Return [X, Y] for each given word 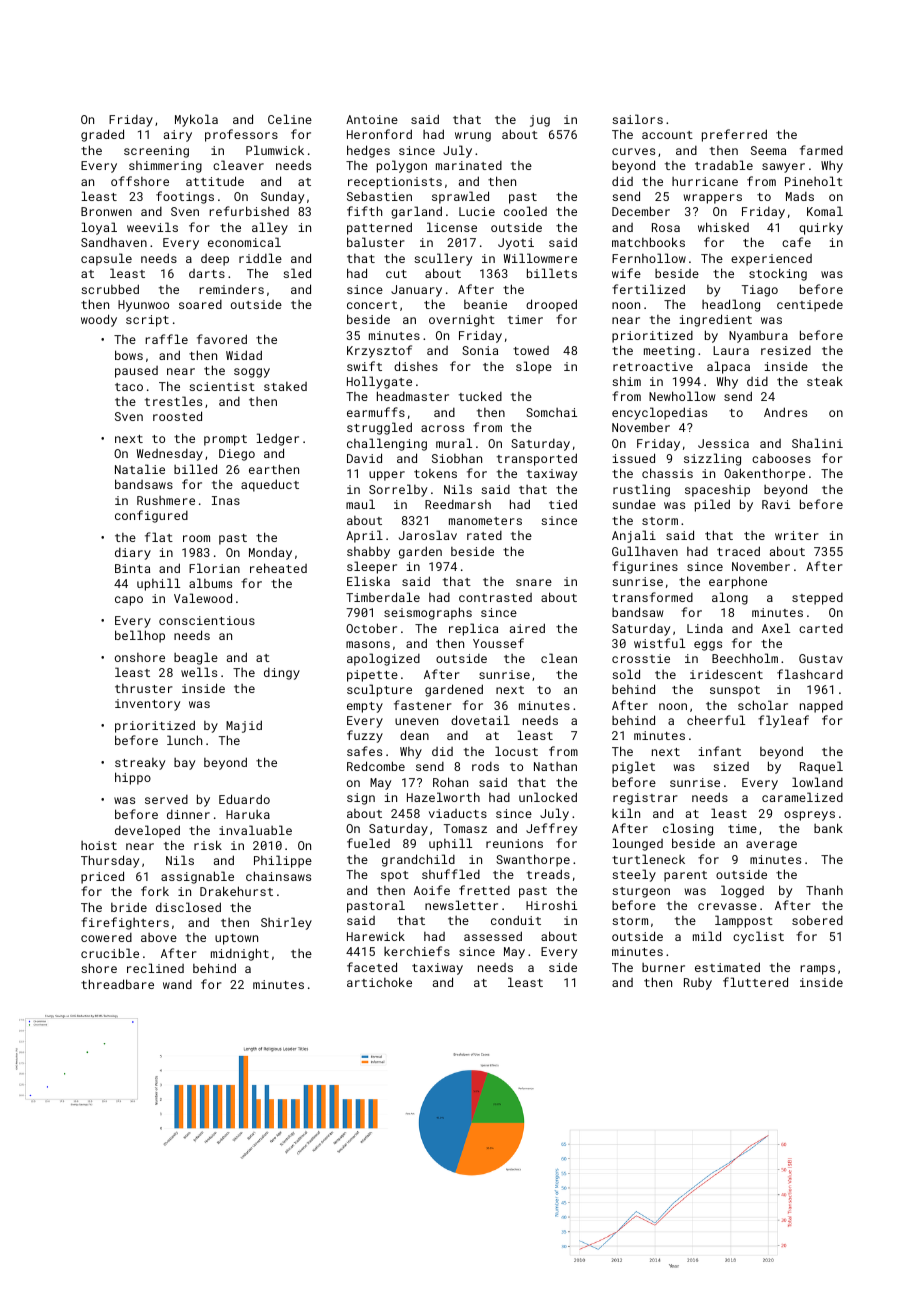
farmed [821, 150]
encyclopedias [659, 413]
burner [663, 967]
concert [372, 305]
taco [129, 387]
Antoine [372, 119]
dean [414, 735]
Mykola [196, 120]
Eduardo [244, 799]
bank [828, 828]
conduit [516, 920]
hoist [99, 845]
